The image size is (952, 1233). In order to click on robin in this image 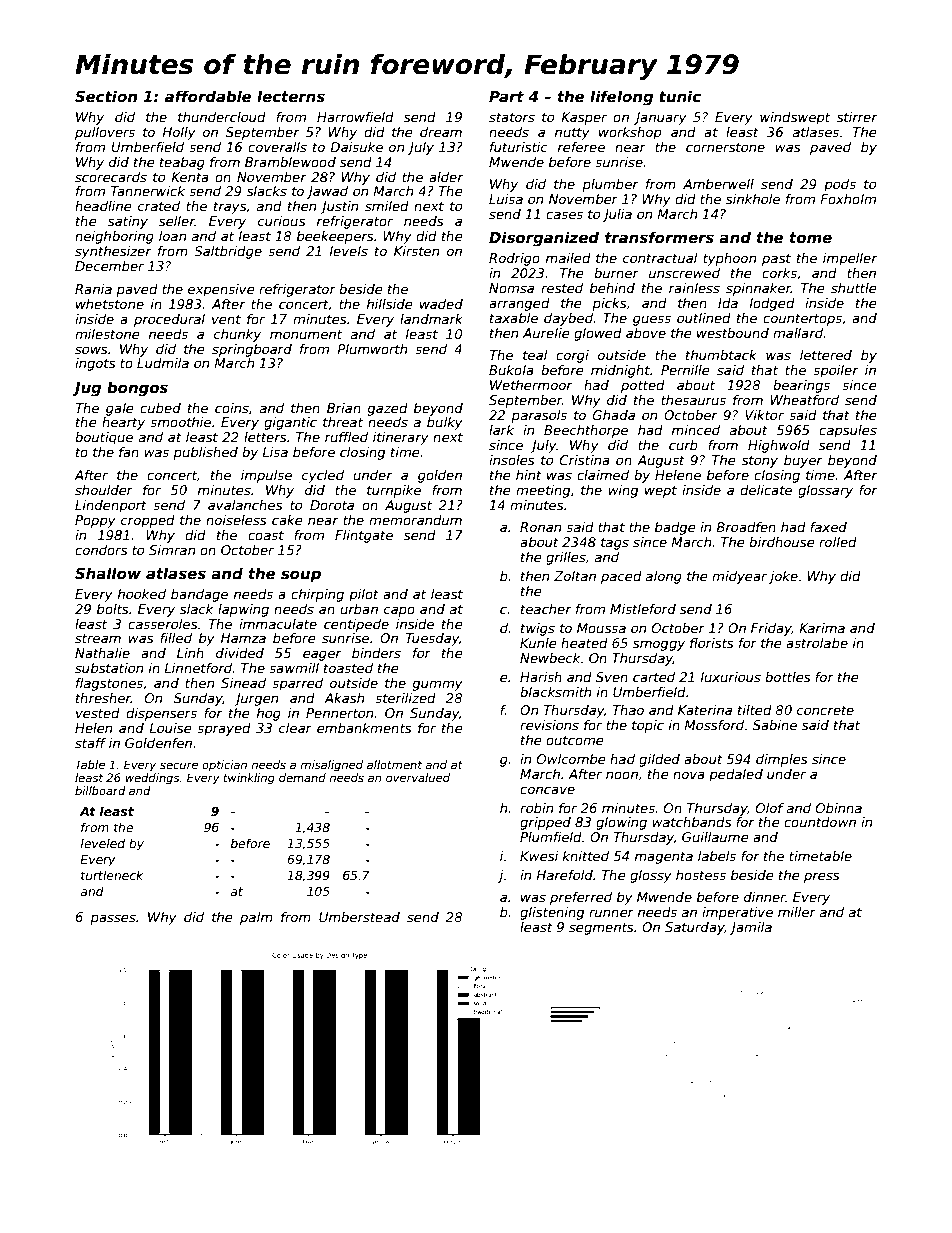, I will do `click(536, 808)`.
